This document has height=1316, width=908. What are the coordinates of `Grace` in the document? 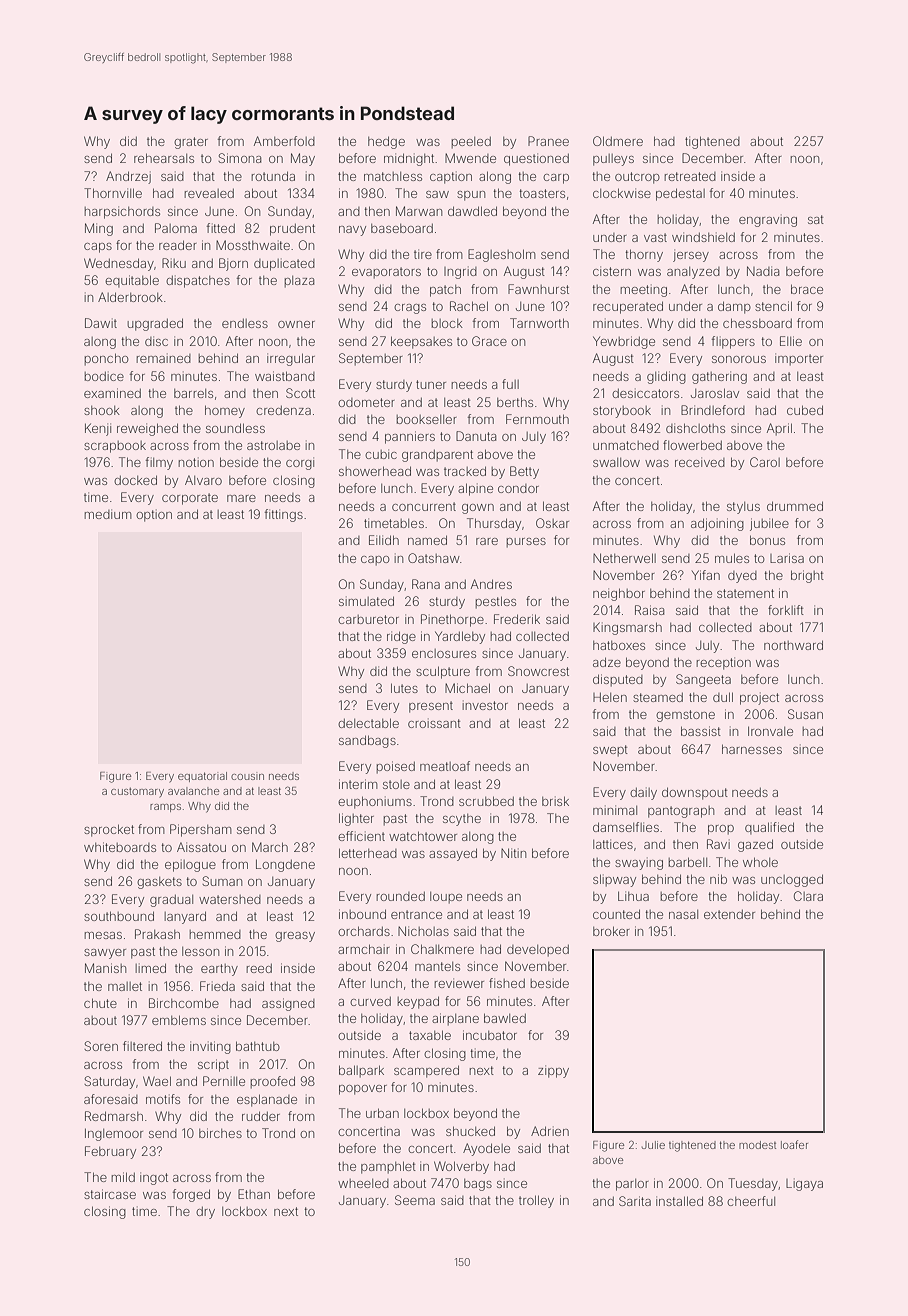 It's located at (489, 341).
